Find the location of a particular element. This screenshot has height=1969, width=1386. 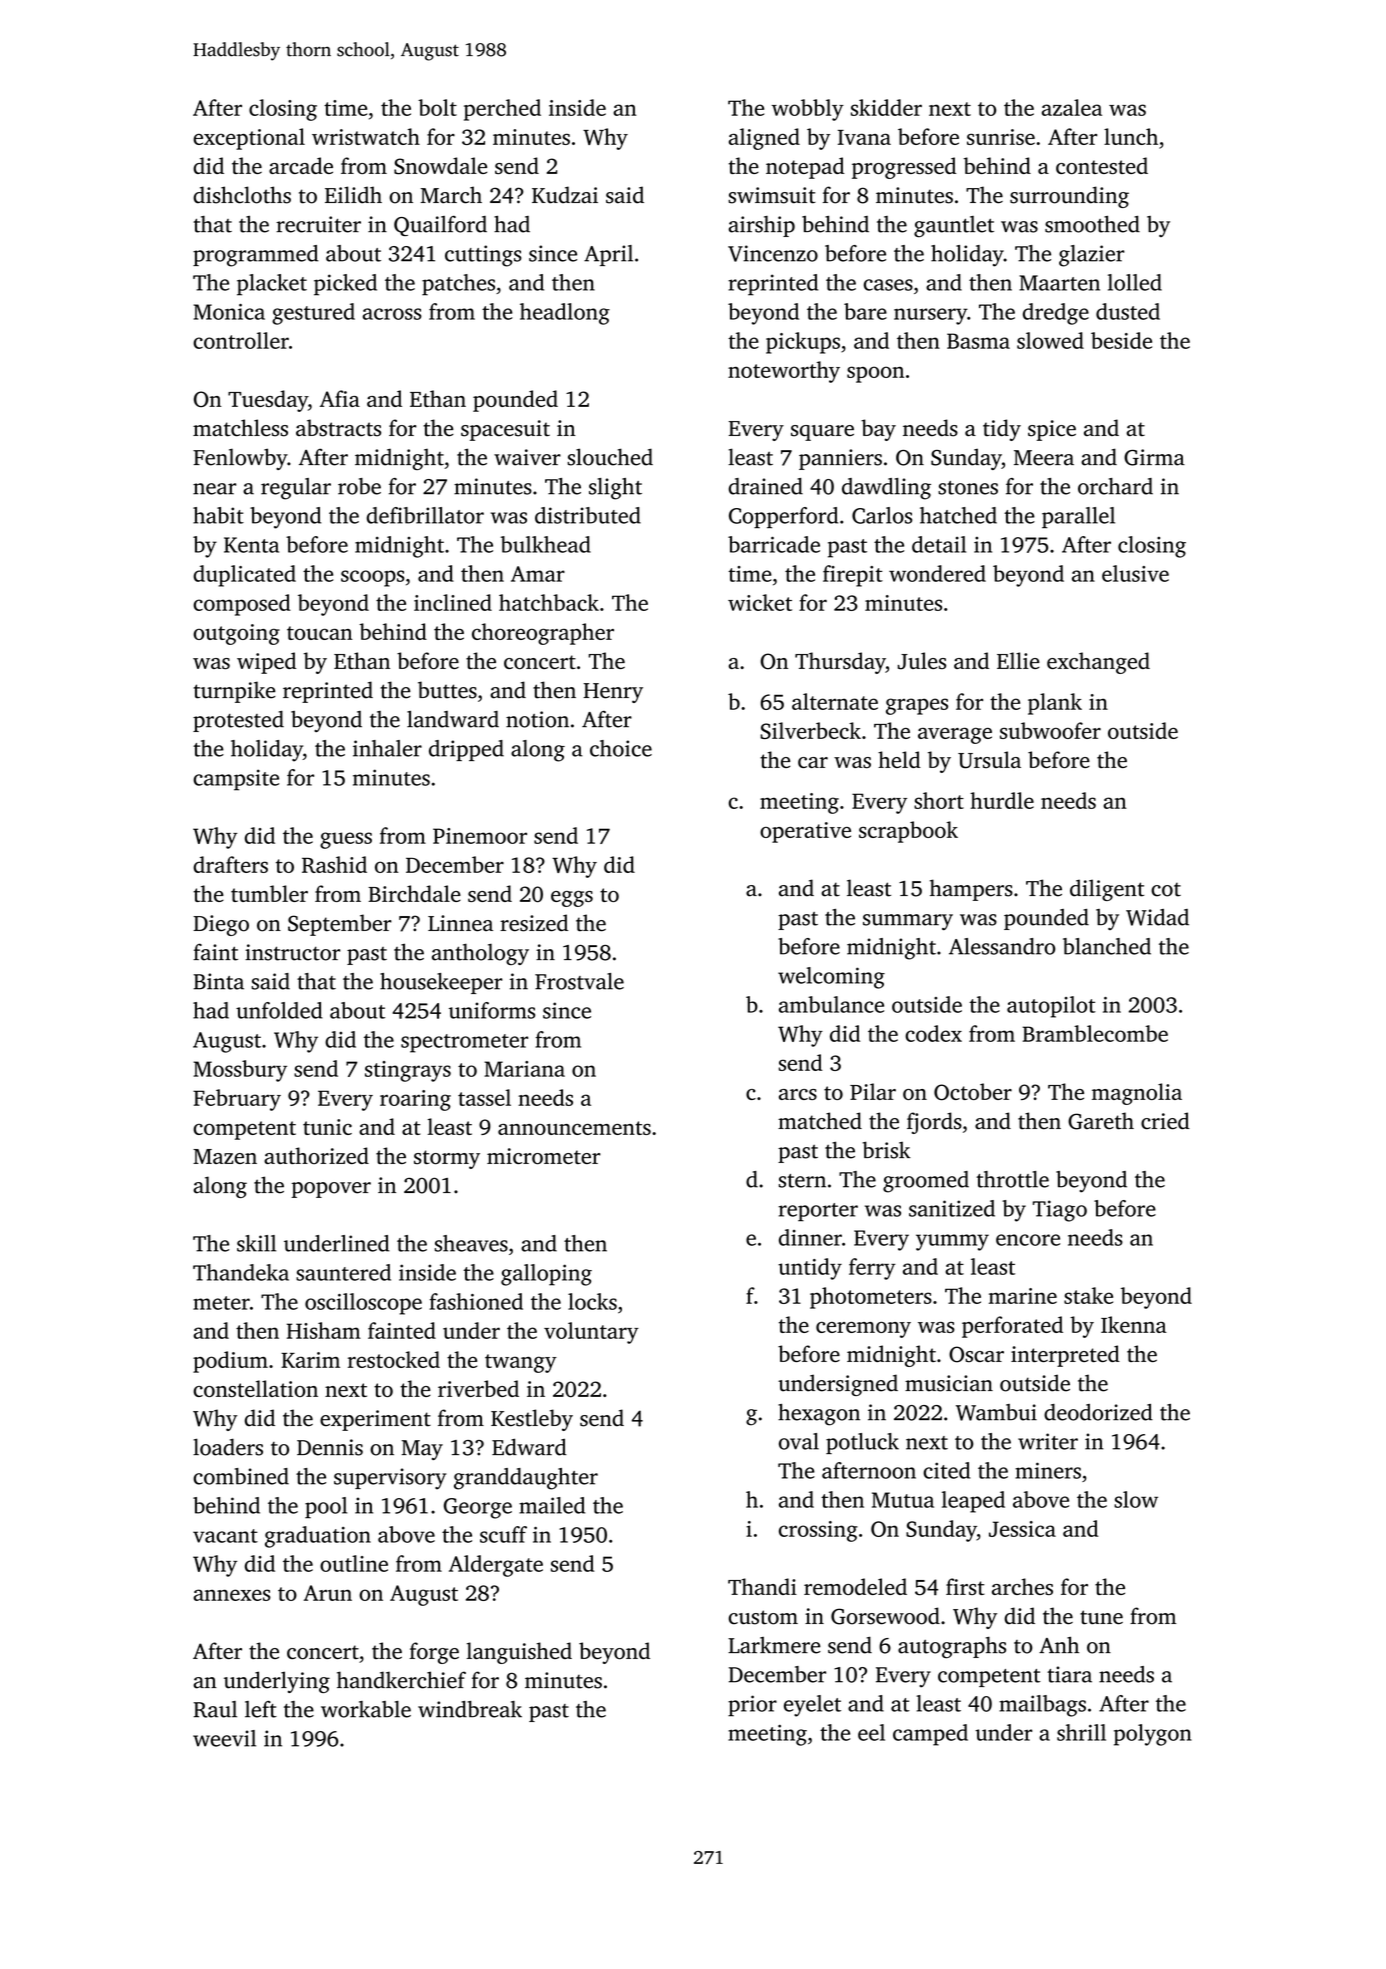

Ursula is located at coordinates (989, 760).
